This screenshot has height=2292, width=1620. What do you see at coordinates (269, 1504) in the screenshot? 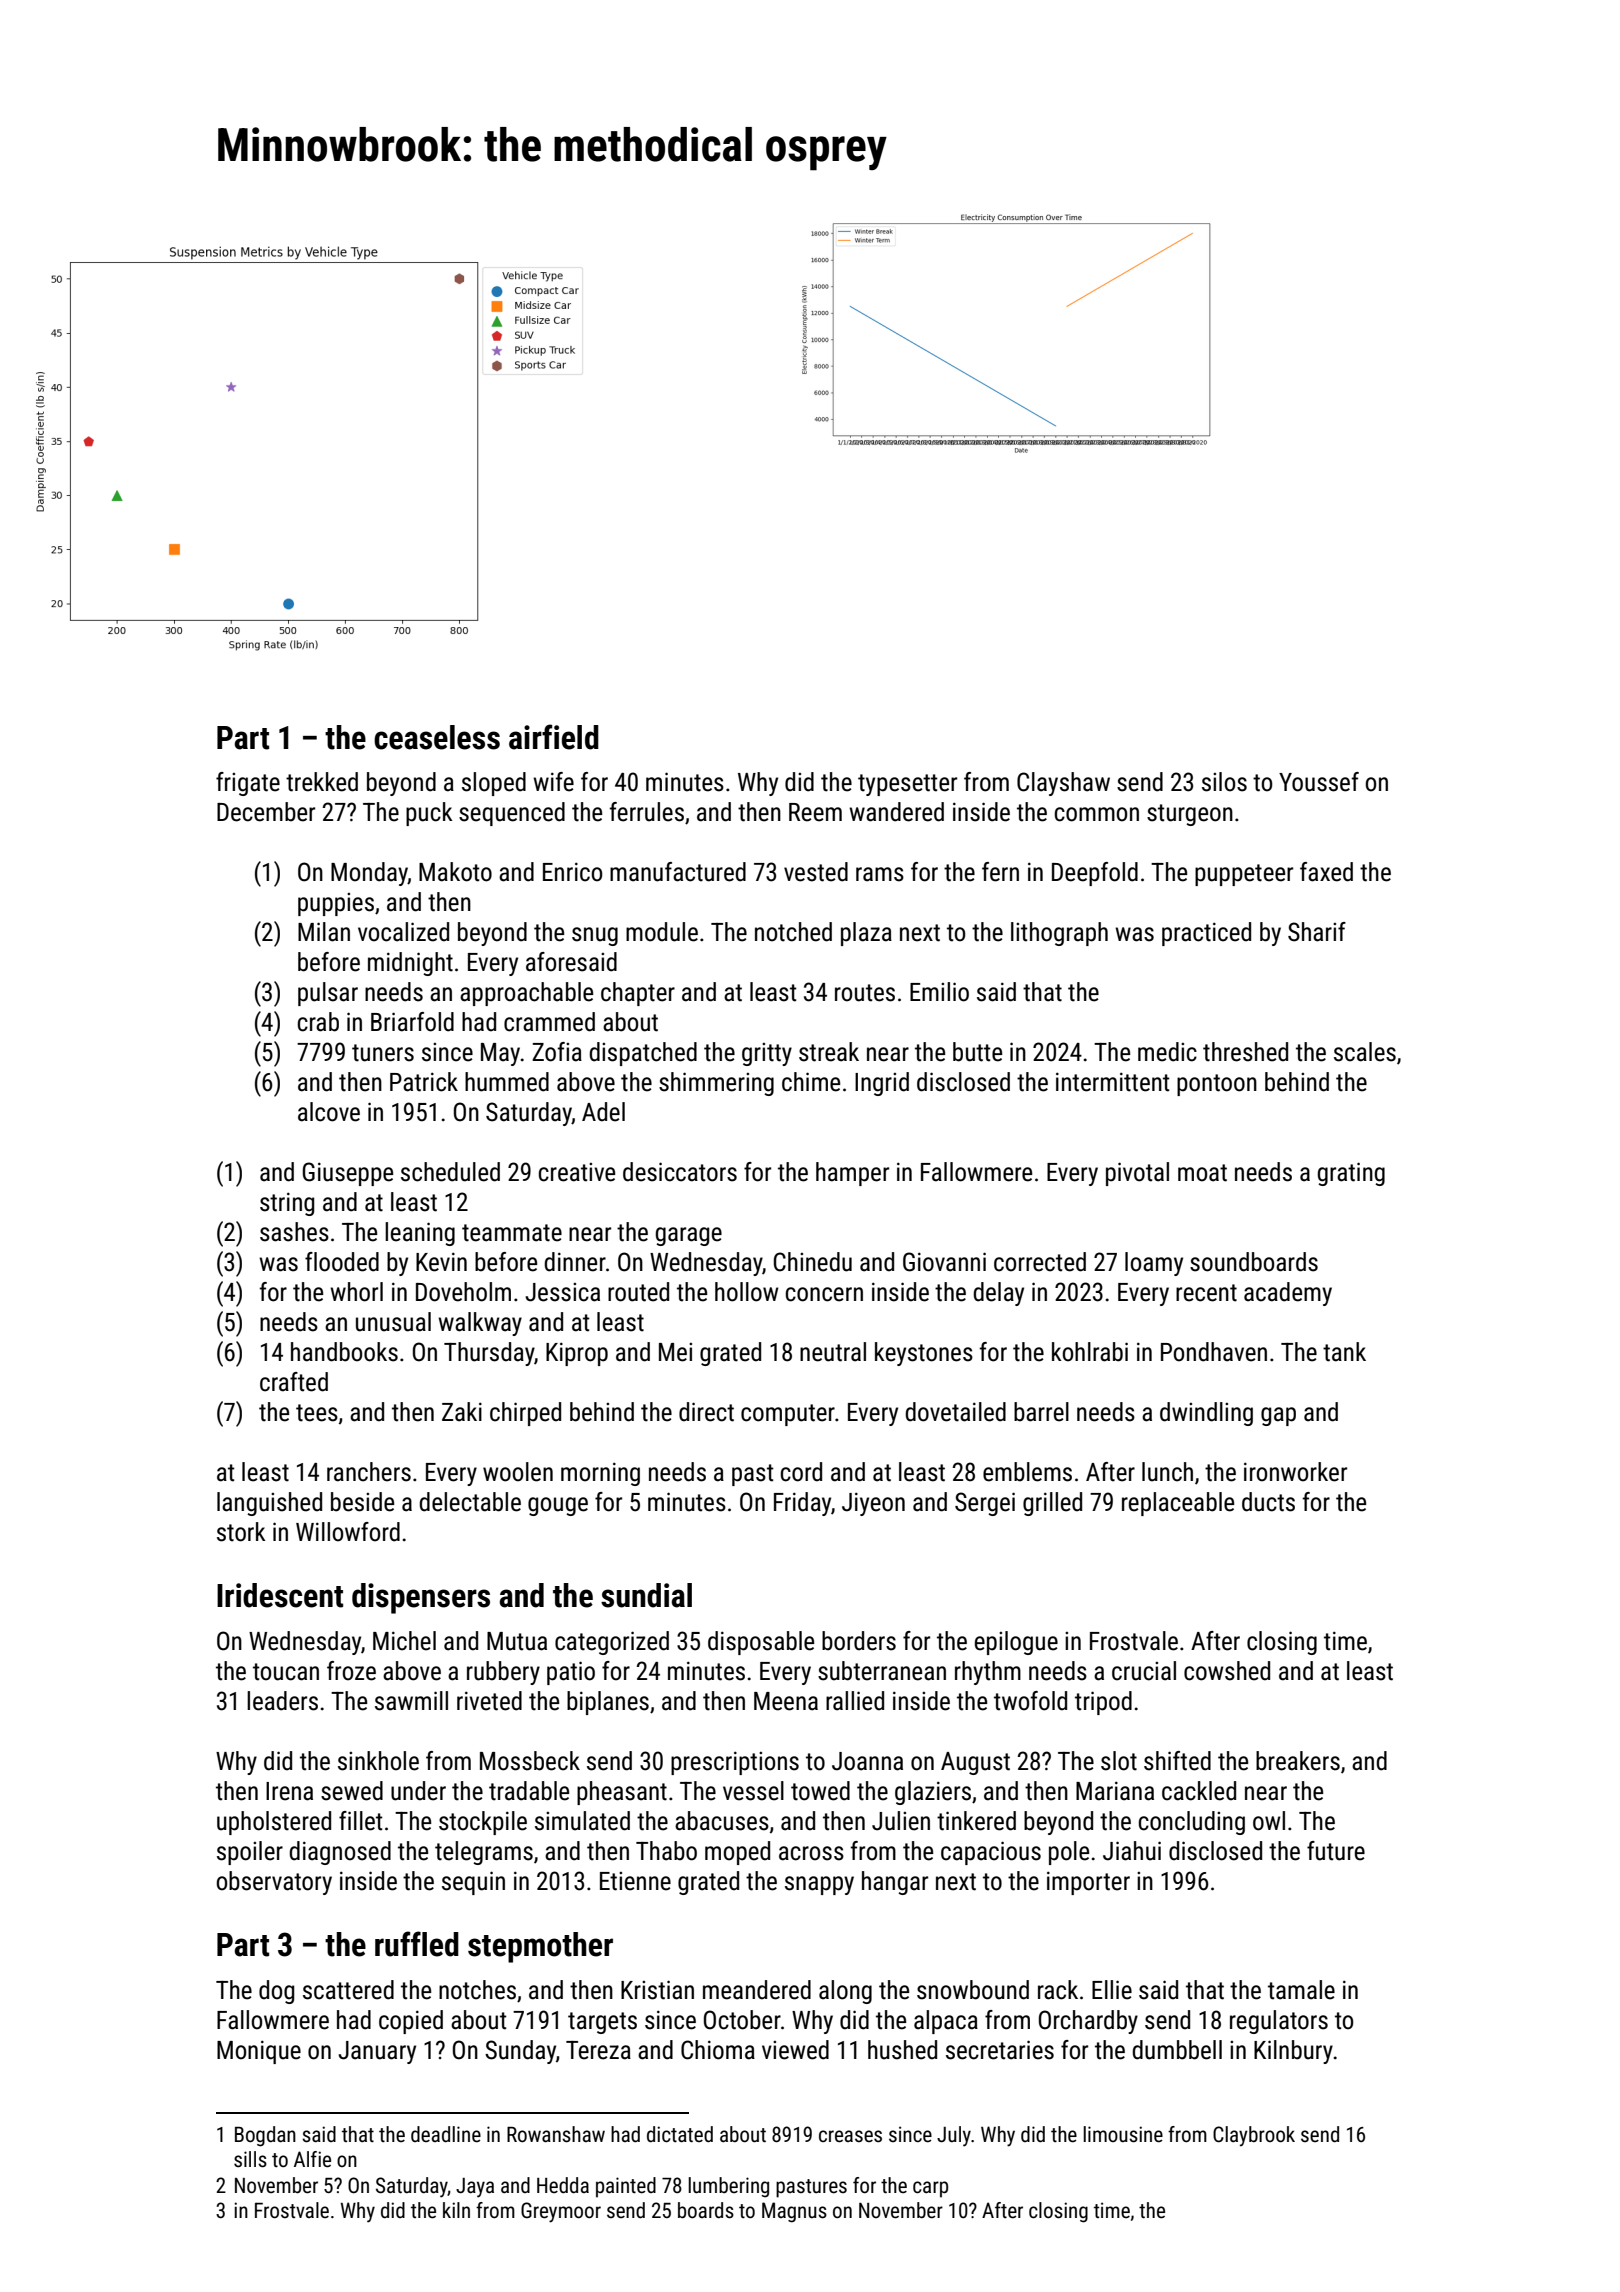
I see `languished` at bounding box center [269, 1504].
